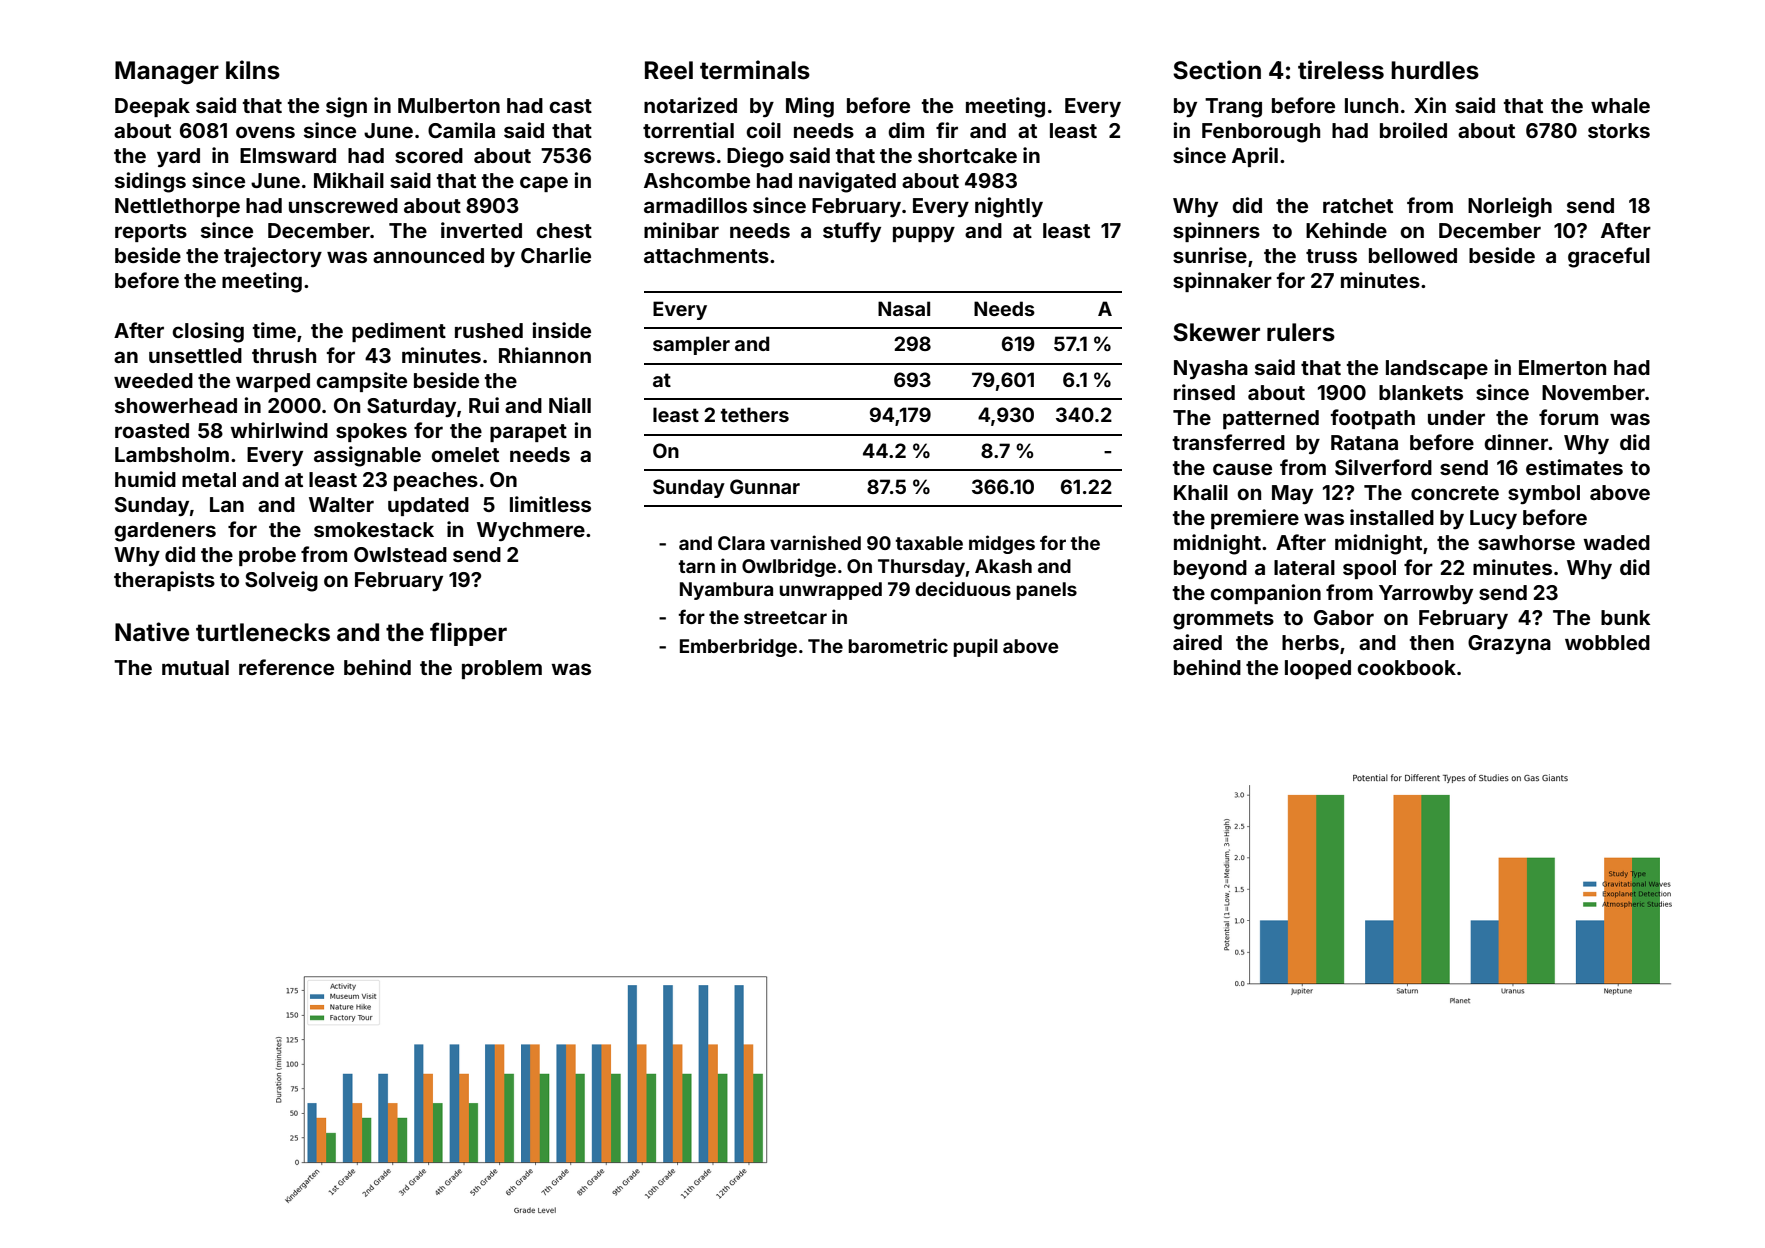  Describe the element at coordinates (726, 591) in the screenshot. I see `Nyambura` at that location.
